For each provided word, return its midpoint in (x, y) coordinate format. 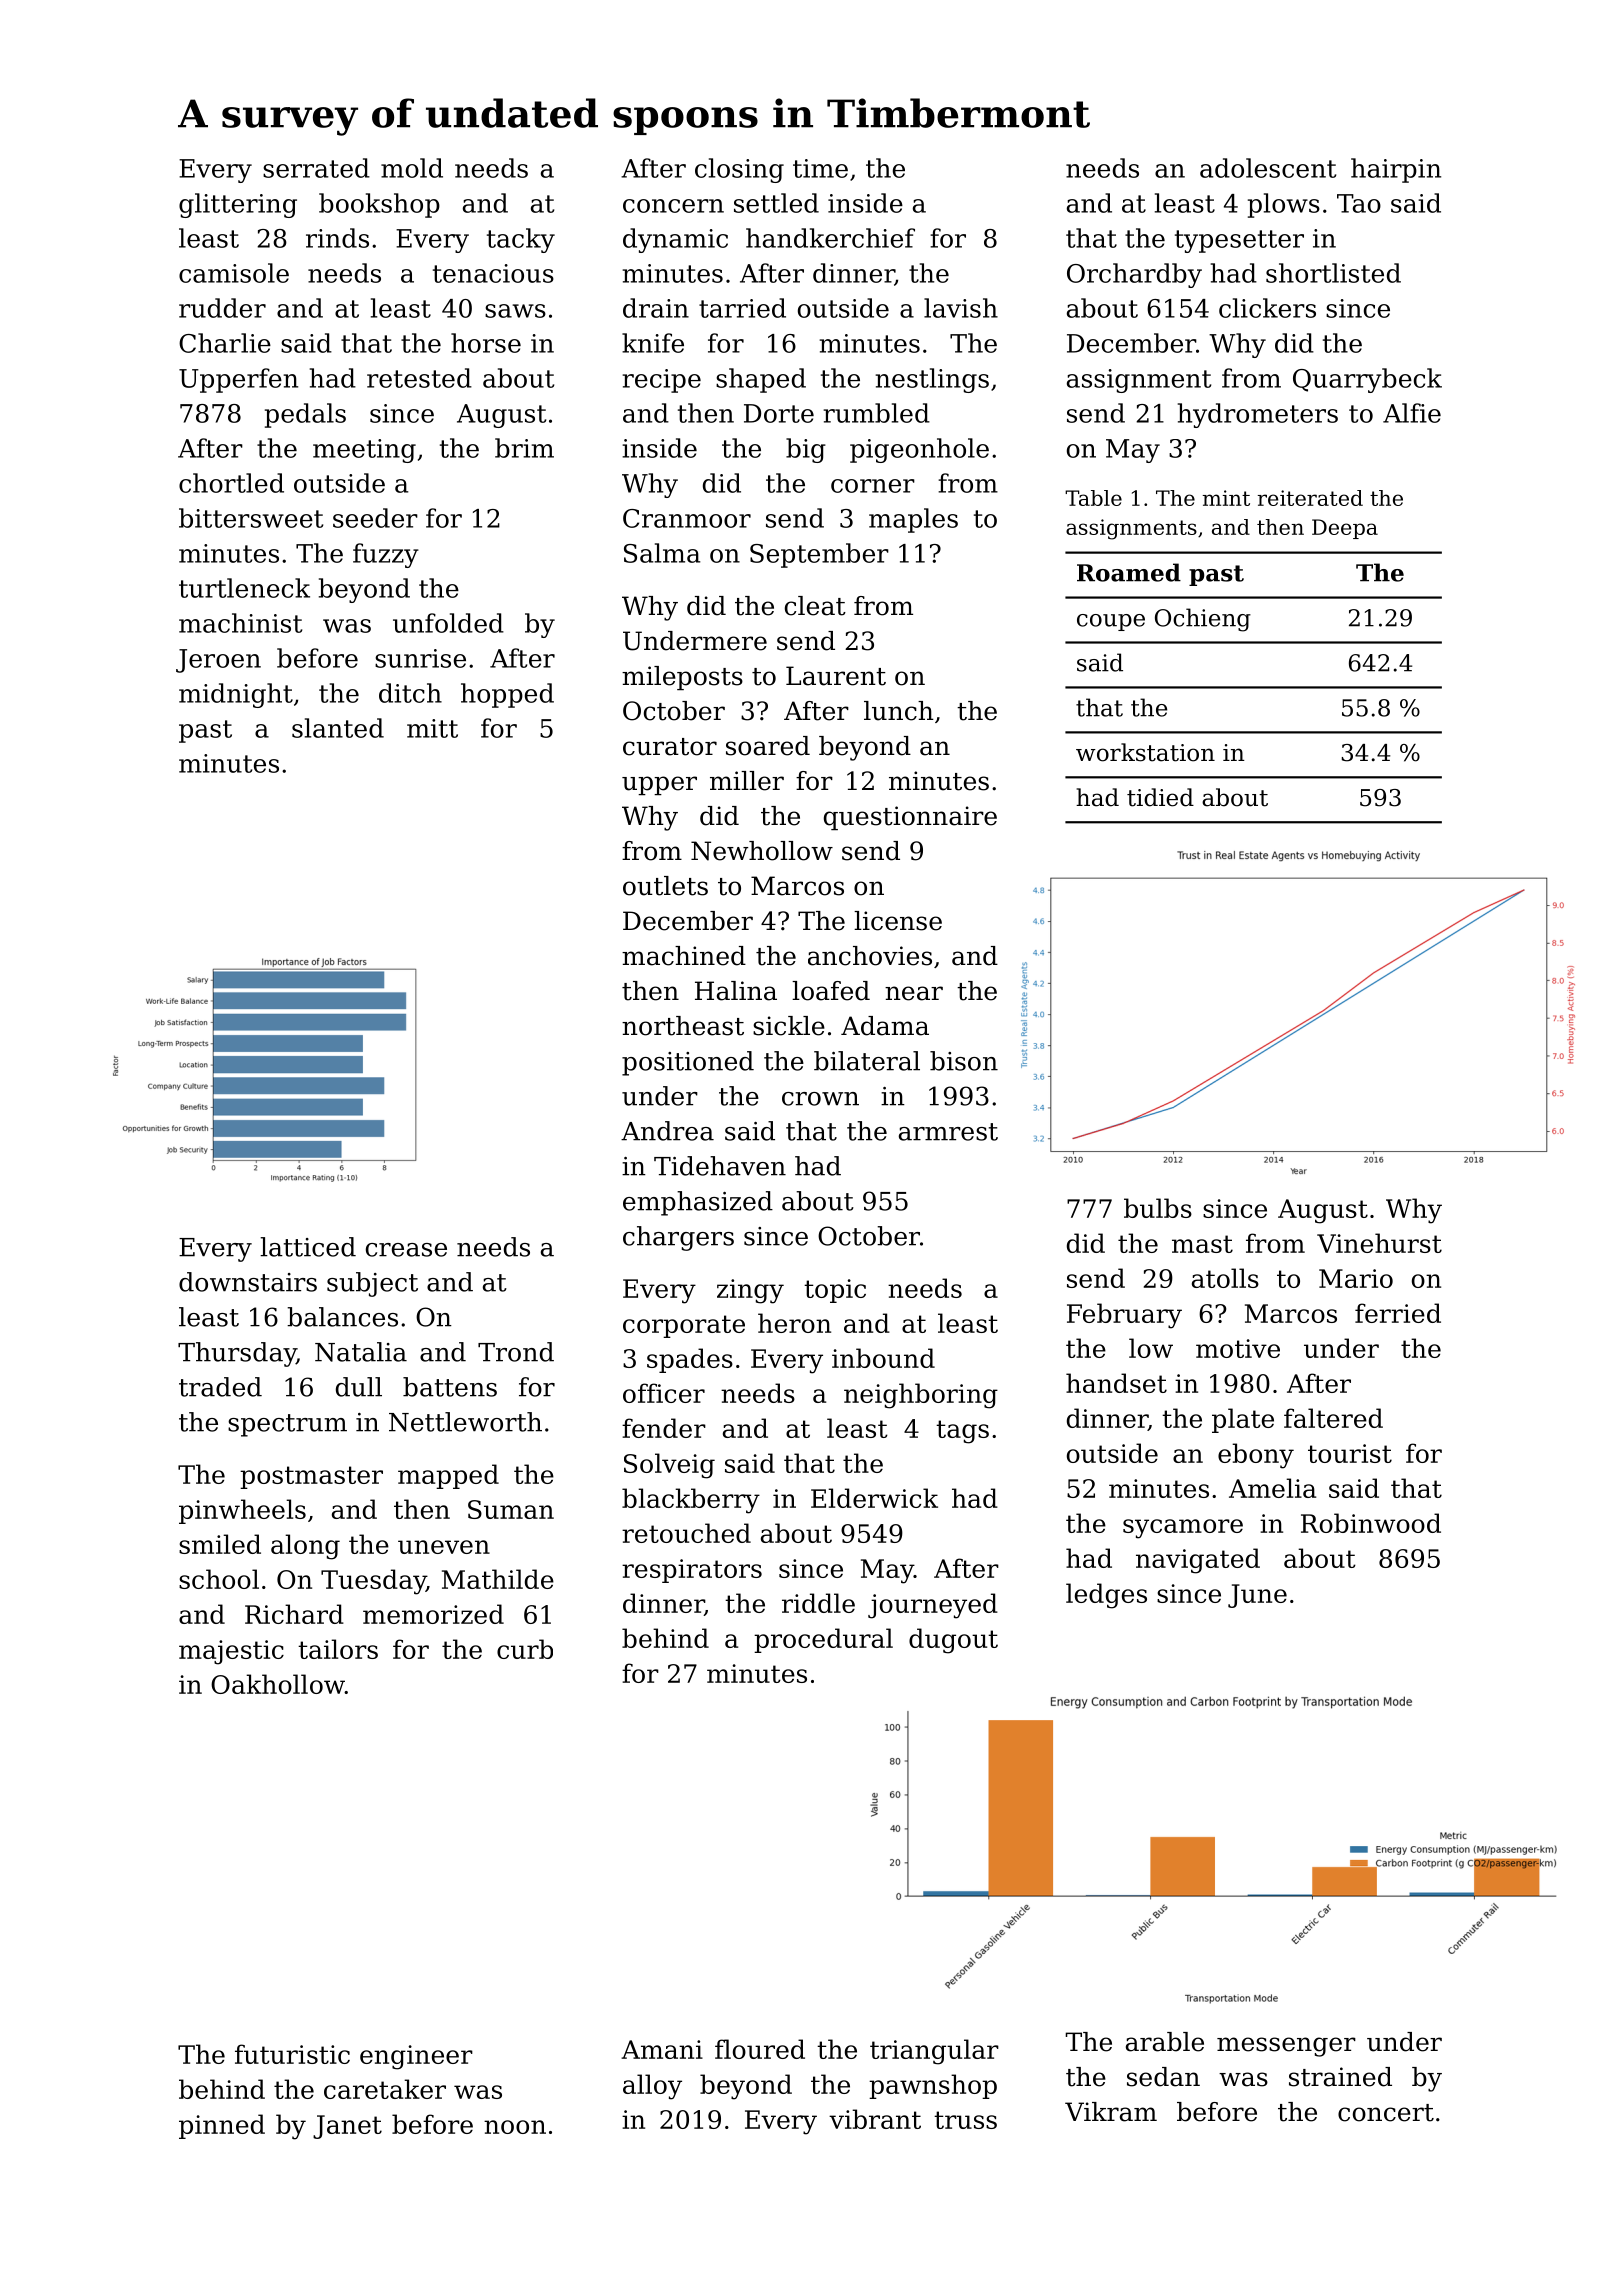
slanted (338, 728)
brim (524, 448)
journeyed (933, 1606)
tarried (742, 308)
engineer (416, 2057)
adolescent (1268, 168)
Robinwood (1371, 1523)
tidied (1160, 797)
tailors (338, 1649)
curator (670, 747)
